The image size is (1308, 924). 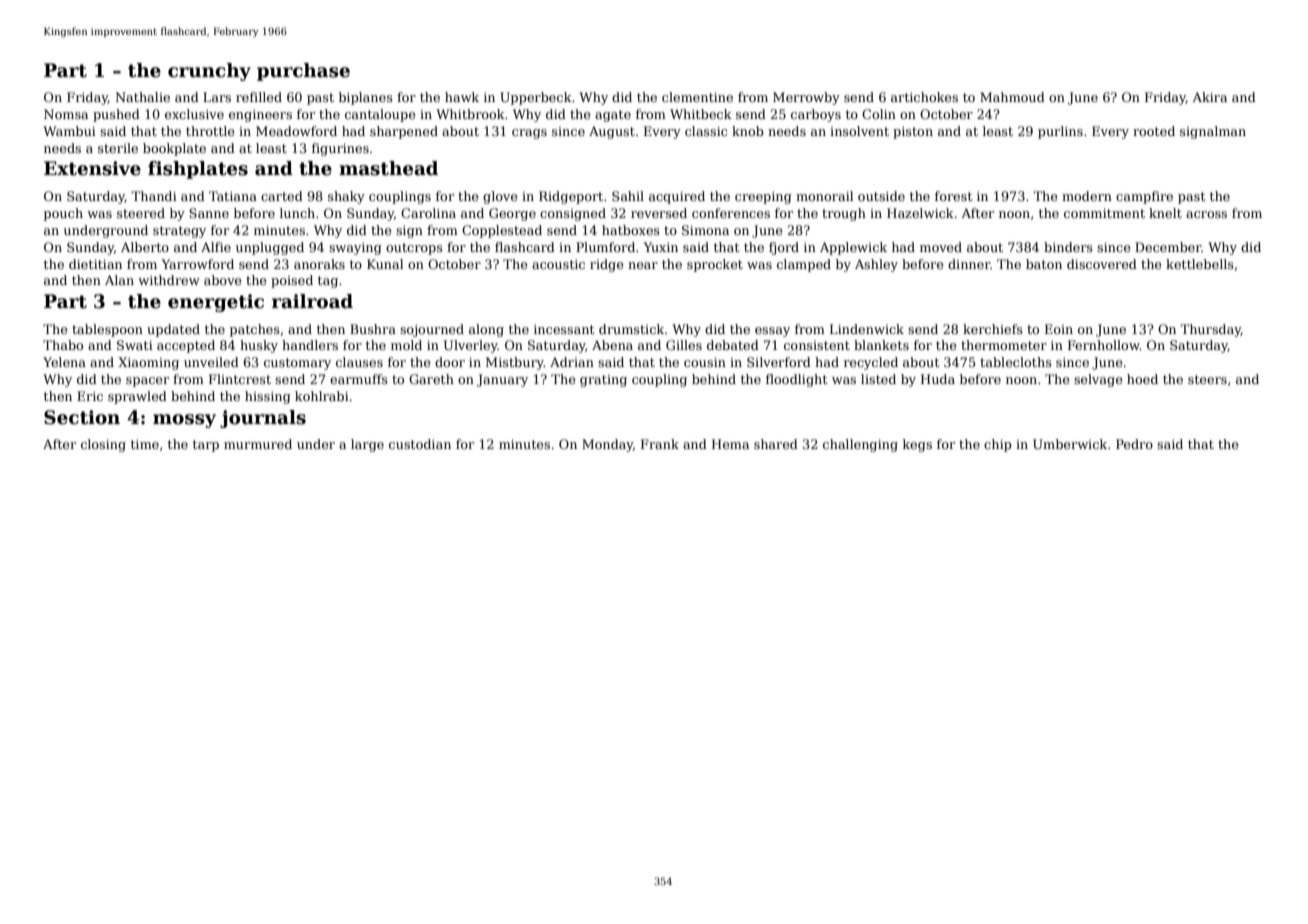 What do you see at coordinates (1200, 264) in the screenshot?
I see `kettlebells` at bounding box center [1200, 264].
